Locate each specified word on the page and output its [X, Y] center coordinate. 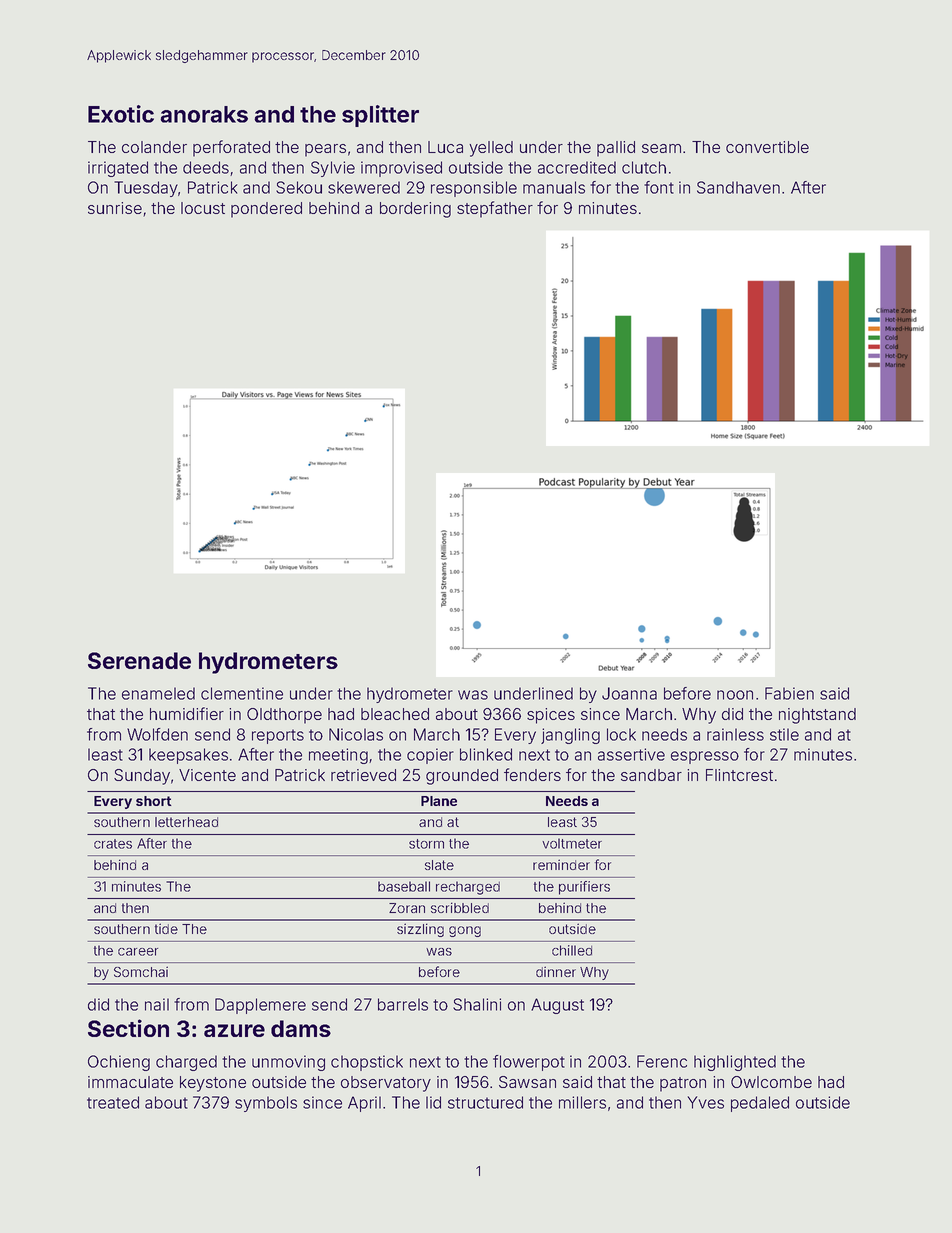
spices [551, 716]
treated [113, 1102]
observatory [386, 1084]
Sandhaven [738, 187]
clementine [242, 693]
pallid [616, 149]
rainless [735, 734]
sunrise [115, 208]
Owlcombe [771, 1082]
